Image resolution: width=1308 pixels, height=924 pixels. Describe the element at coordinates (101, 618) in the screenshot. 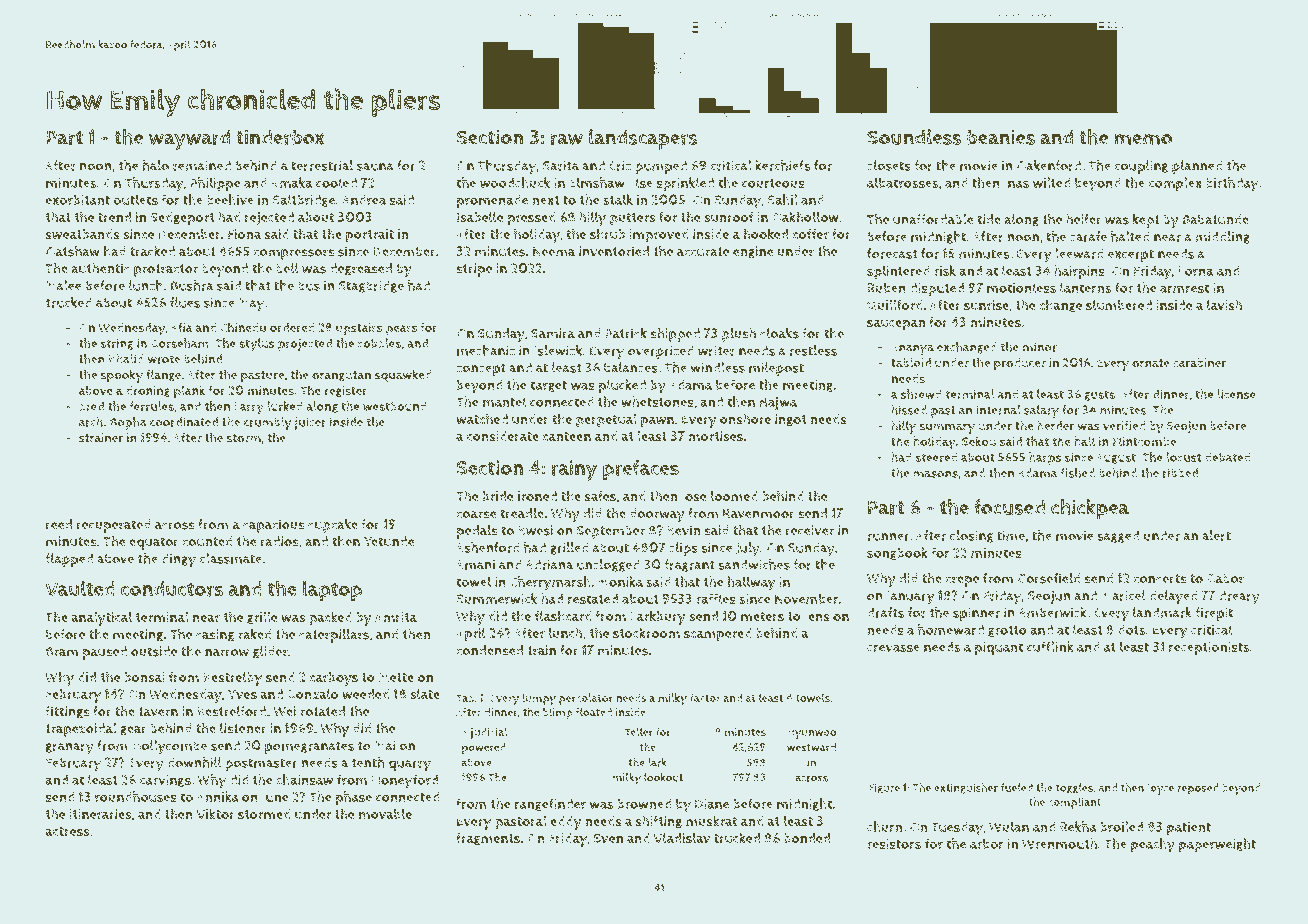

I see `analytical` at that location.
